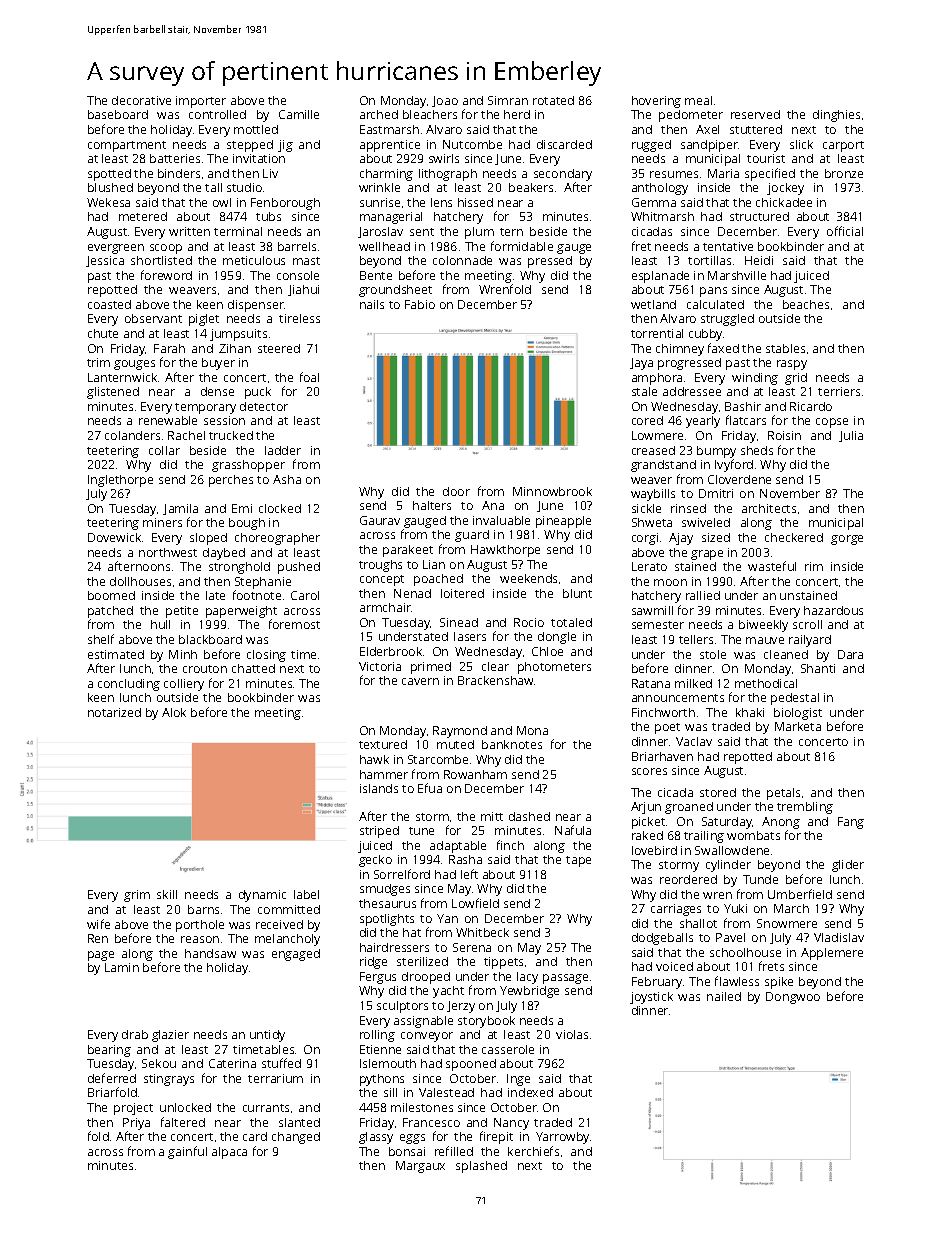 The image size is (952, 1233). I want to click on Dongwoo, so click(793, 998).
